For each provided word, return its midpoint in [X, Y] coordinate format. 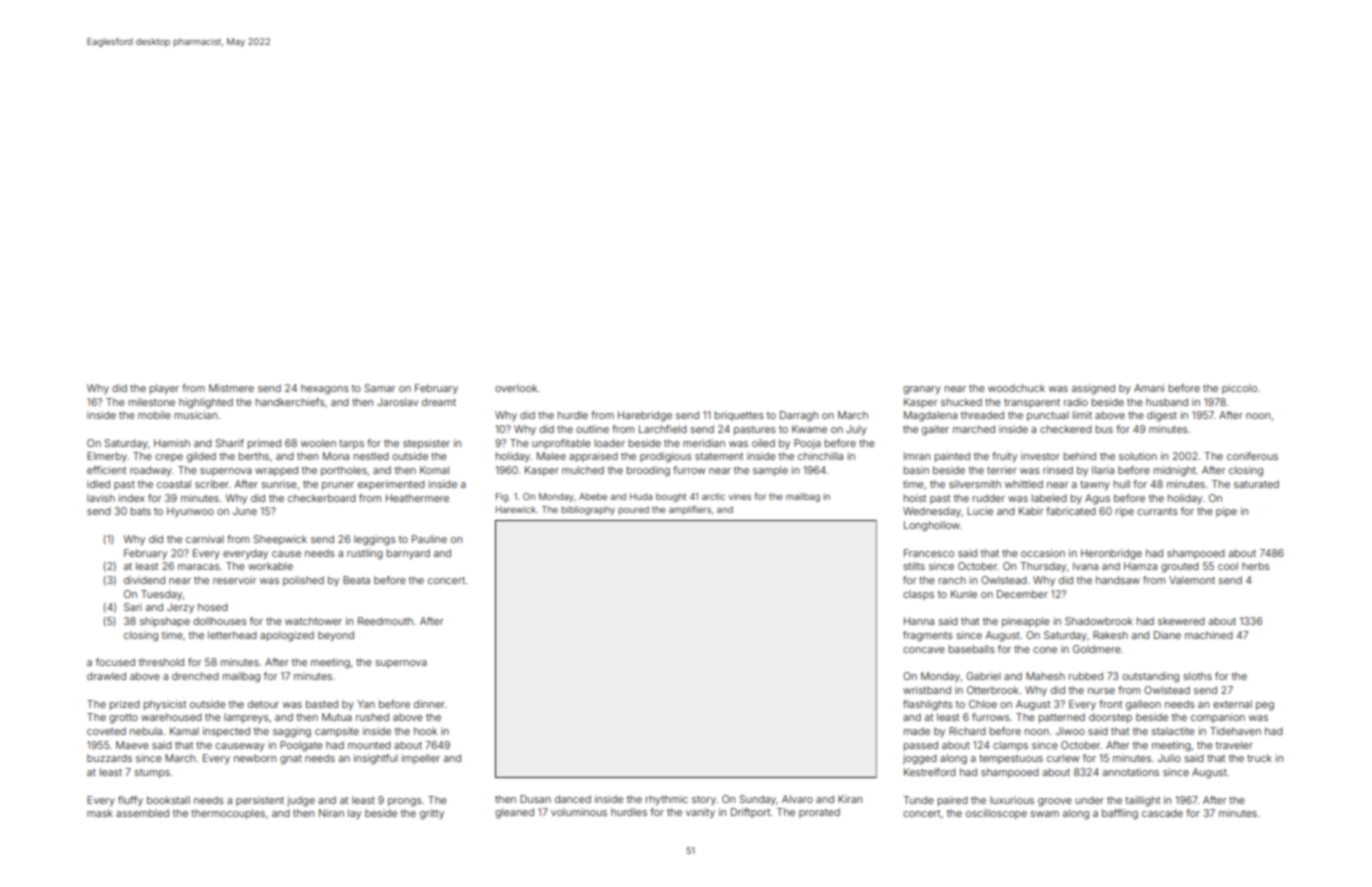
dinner [429, 704]
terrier [1002, 470]
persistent [260, 801]
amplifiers [690, 510]
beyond [336, 636]
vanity [700, 813]
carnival [205, 539]
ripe [1125, 512]
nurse [1101, 691]
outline [592, 429]
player [164, 389]
